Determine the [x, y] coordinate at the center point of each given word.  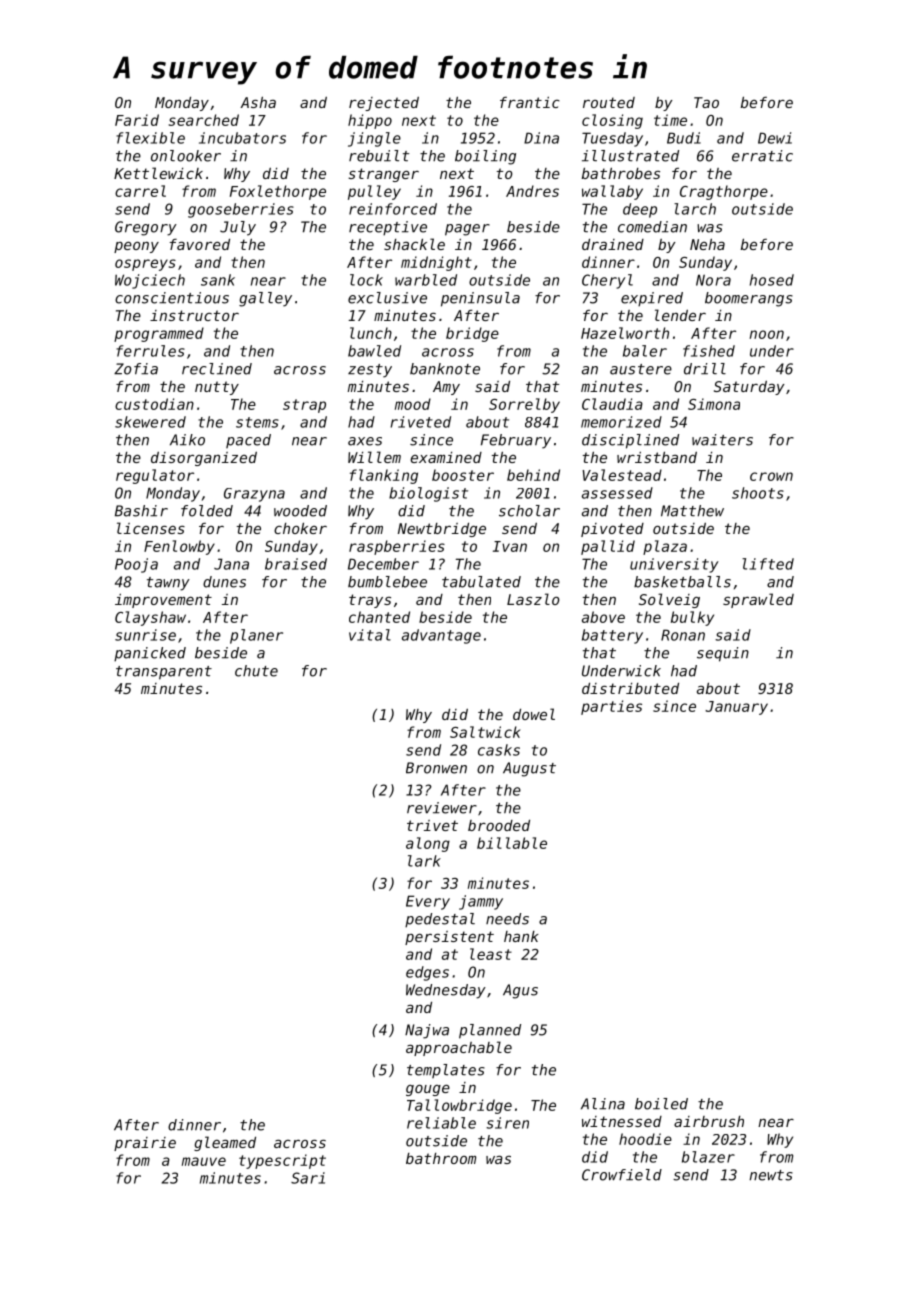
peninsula [480, 299]
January [736, 708]
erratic [762, 156]
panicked [150, 654]
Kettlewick [158, 173]
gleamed [225, 1143]
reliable [441, 1123]
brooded [499, 825]
